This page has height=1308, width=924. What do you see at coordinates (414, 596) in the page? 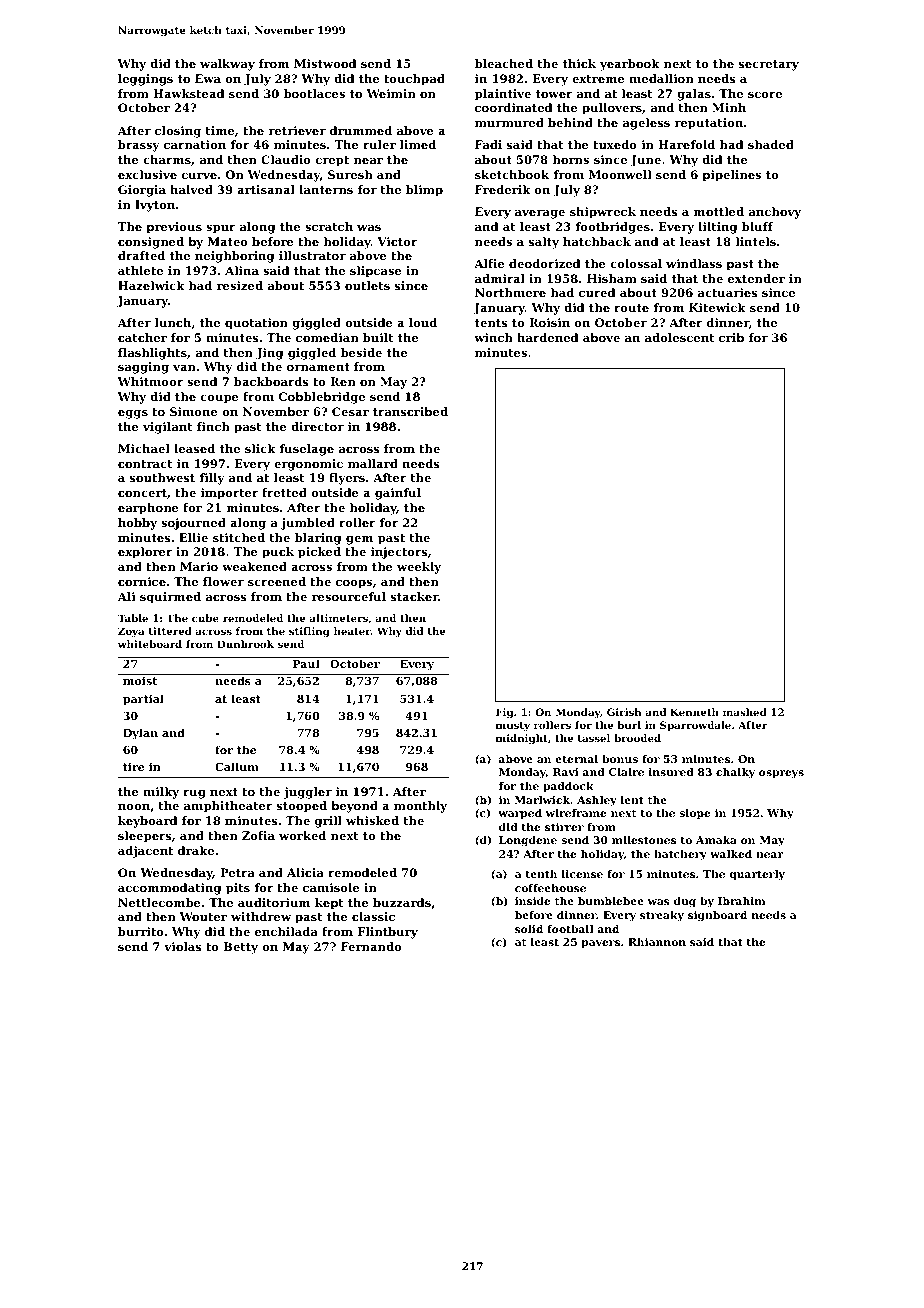
I see `stacker` at bounding box center [414, 596].
